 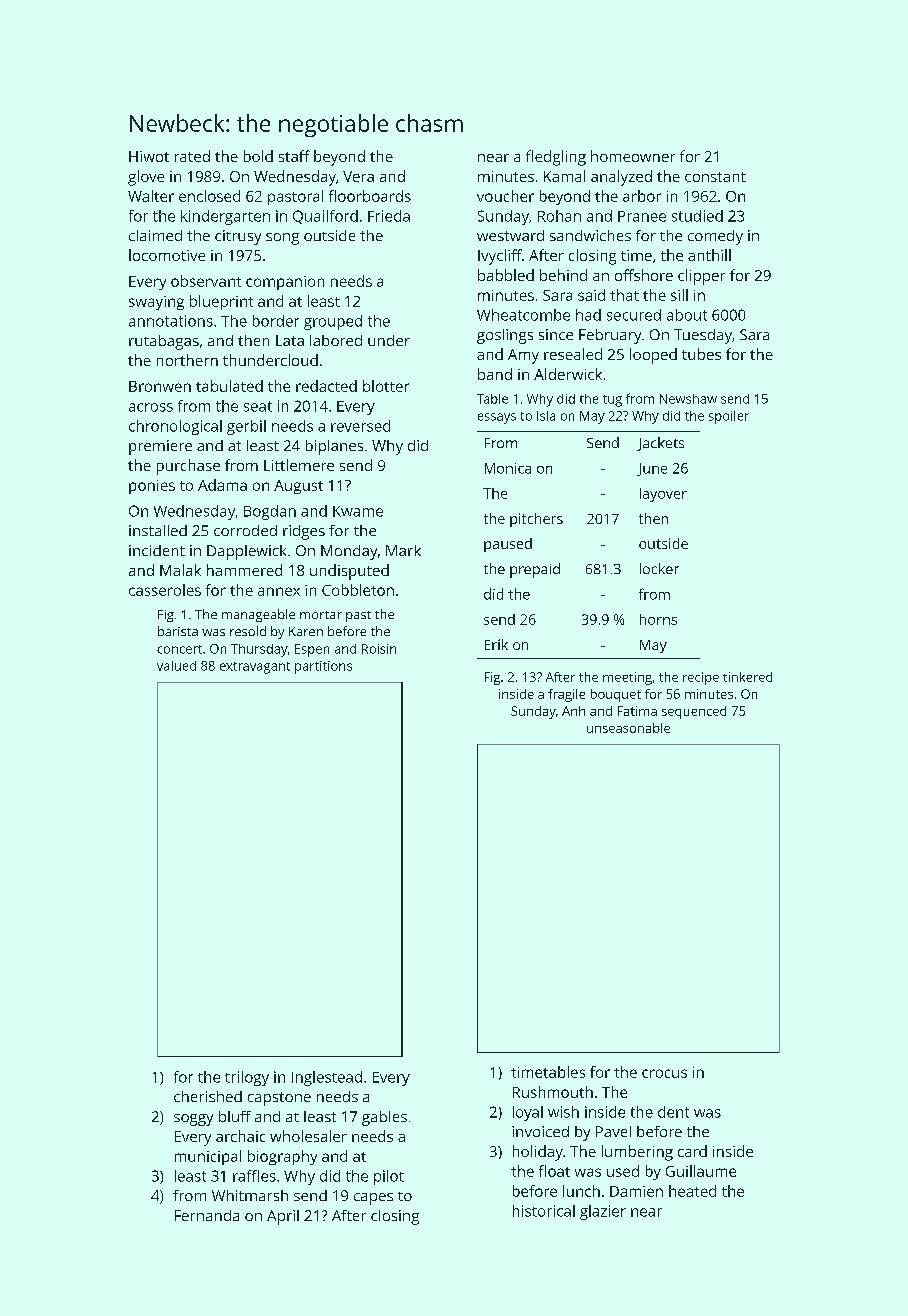 I want to click on Fernanda, so click(x=207, y=1215).
